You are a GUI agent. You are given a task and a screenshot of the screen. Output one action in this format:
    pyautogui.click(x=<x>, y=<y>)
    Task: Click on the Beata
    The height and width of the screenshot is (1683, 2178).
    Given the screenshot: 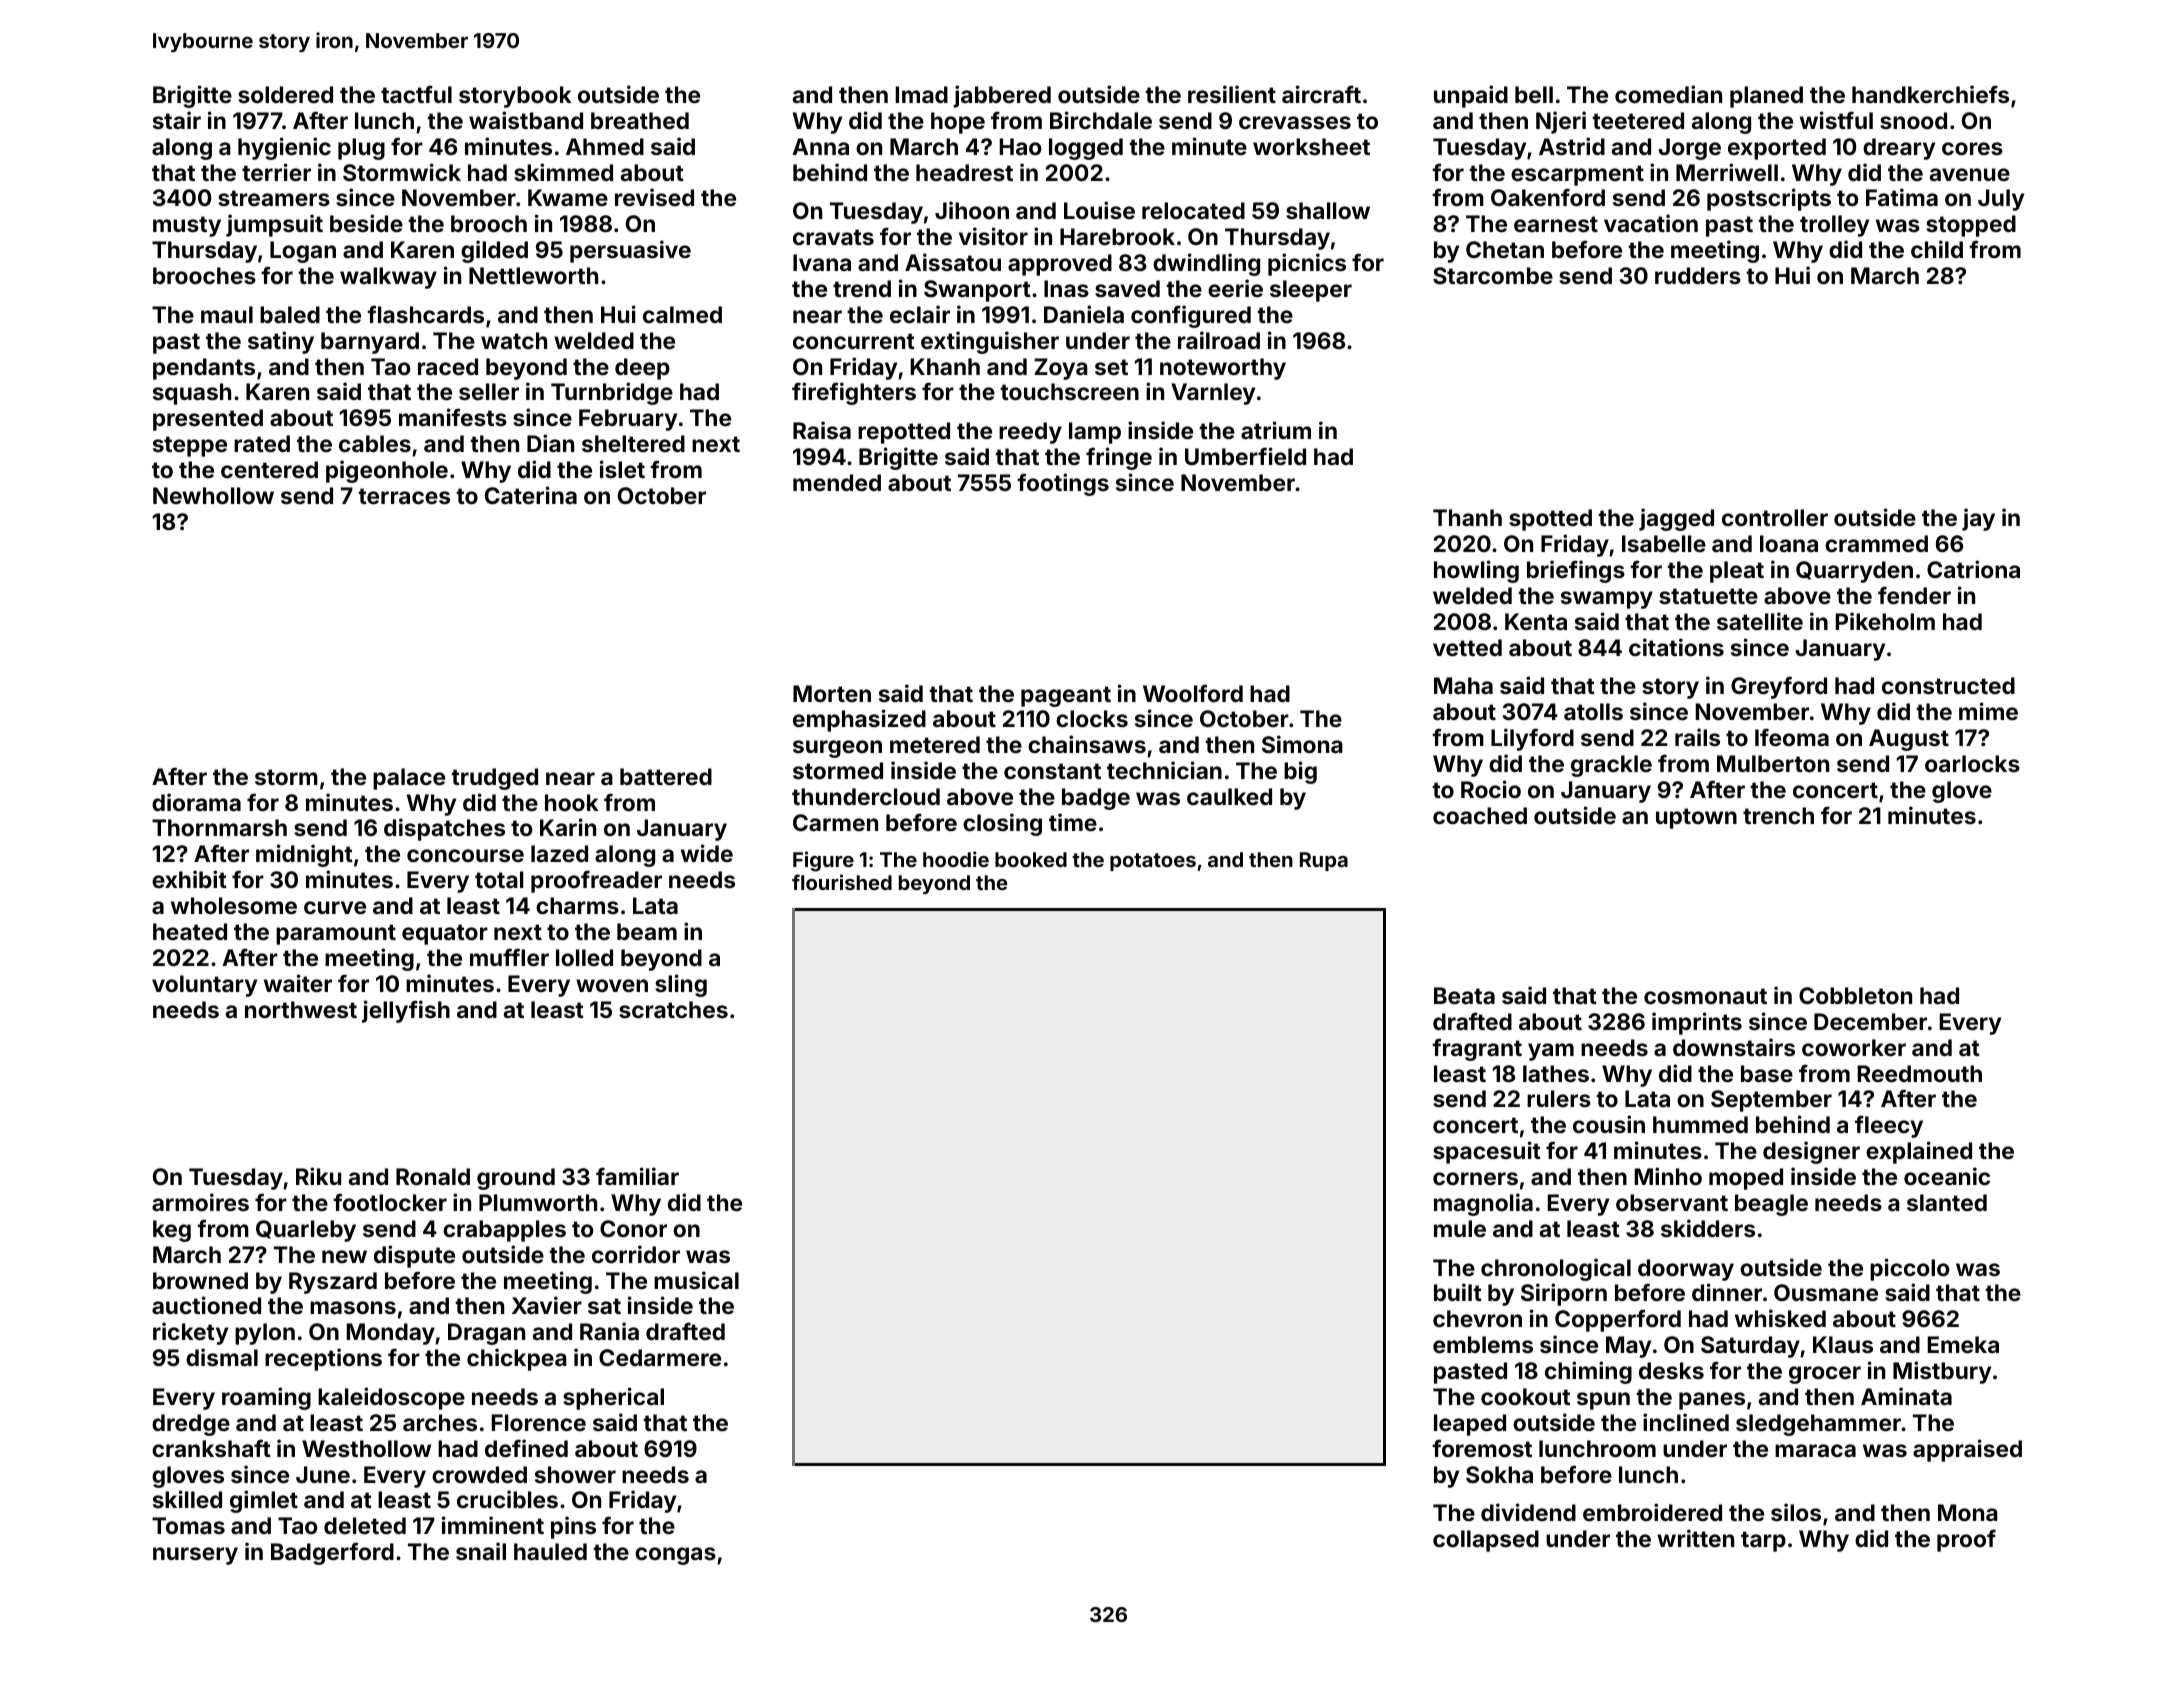 What is the action you would take?
    pyautogui.click(x=1464, y=995)
